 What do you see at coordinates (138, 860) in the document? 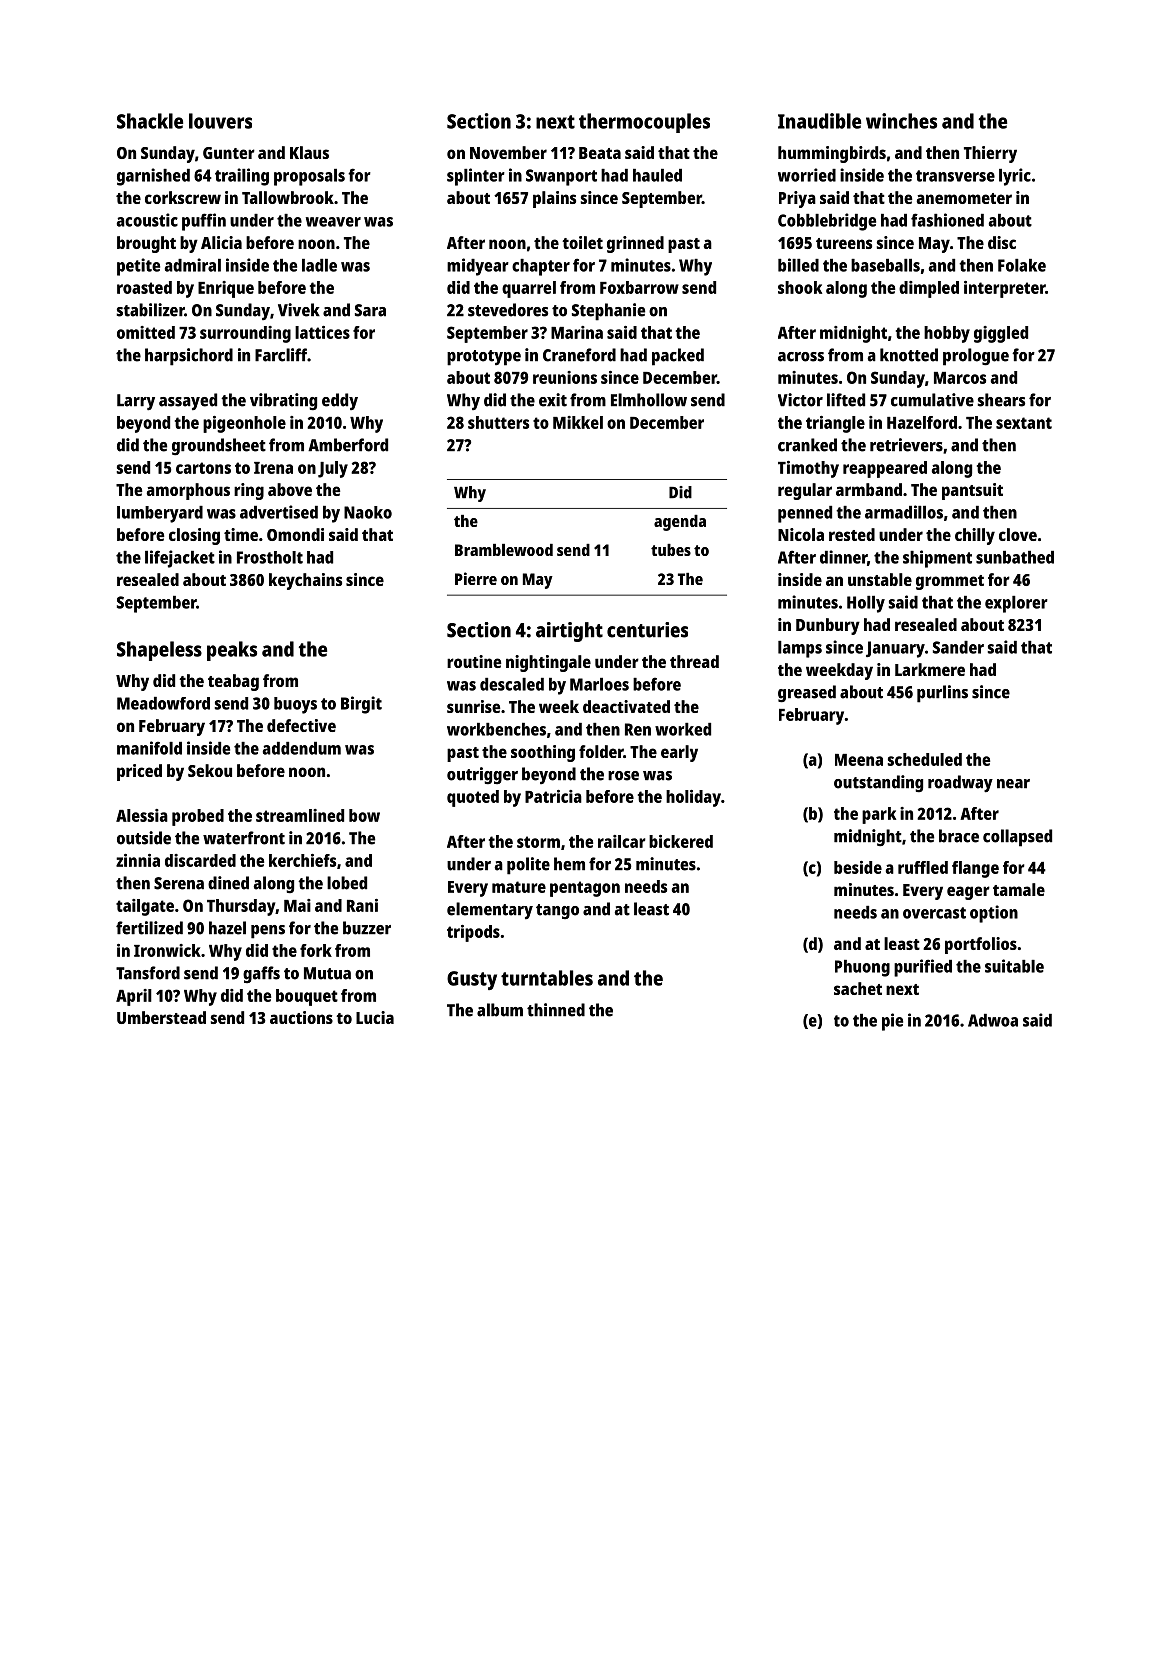
I see `zinnia` at bounding box center [138, 860].
